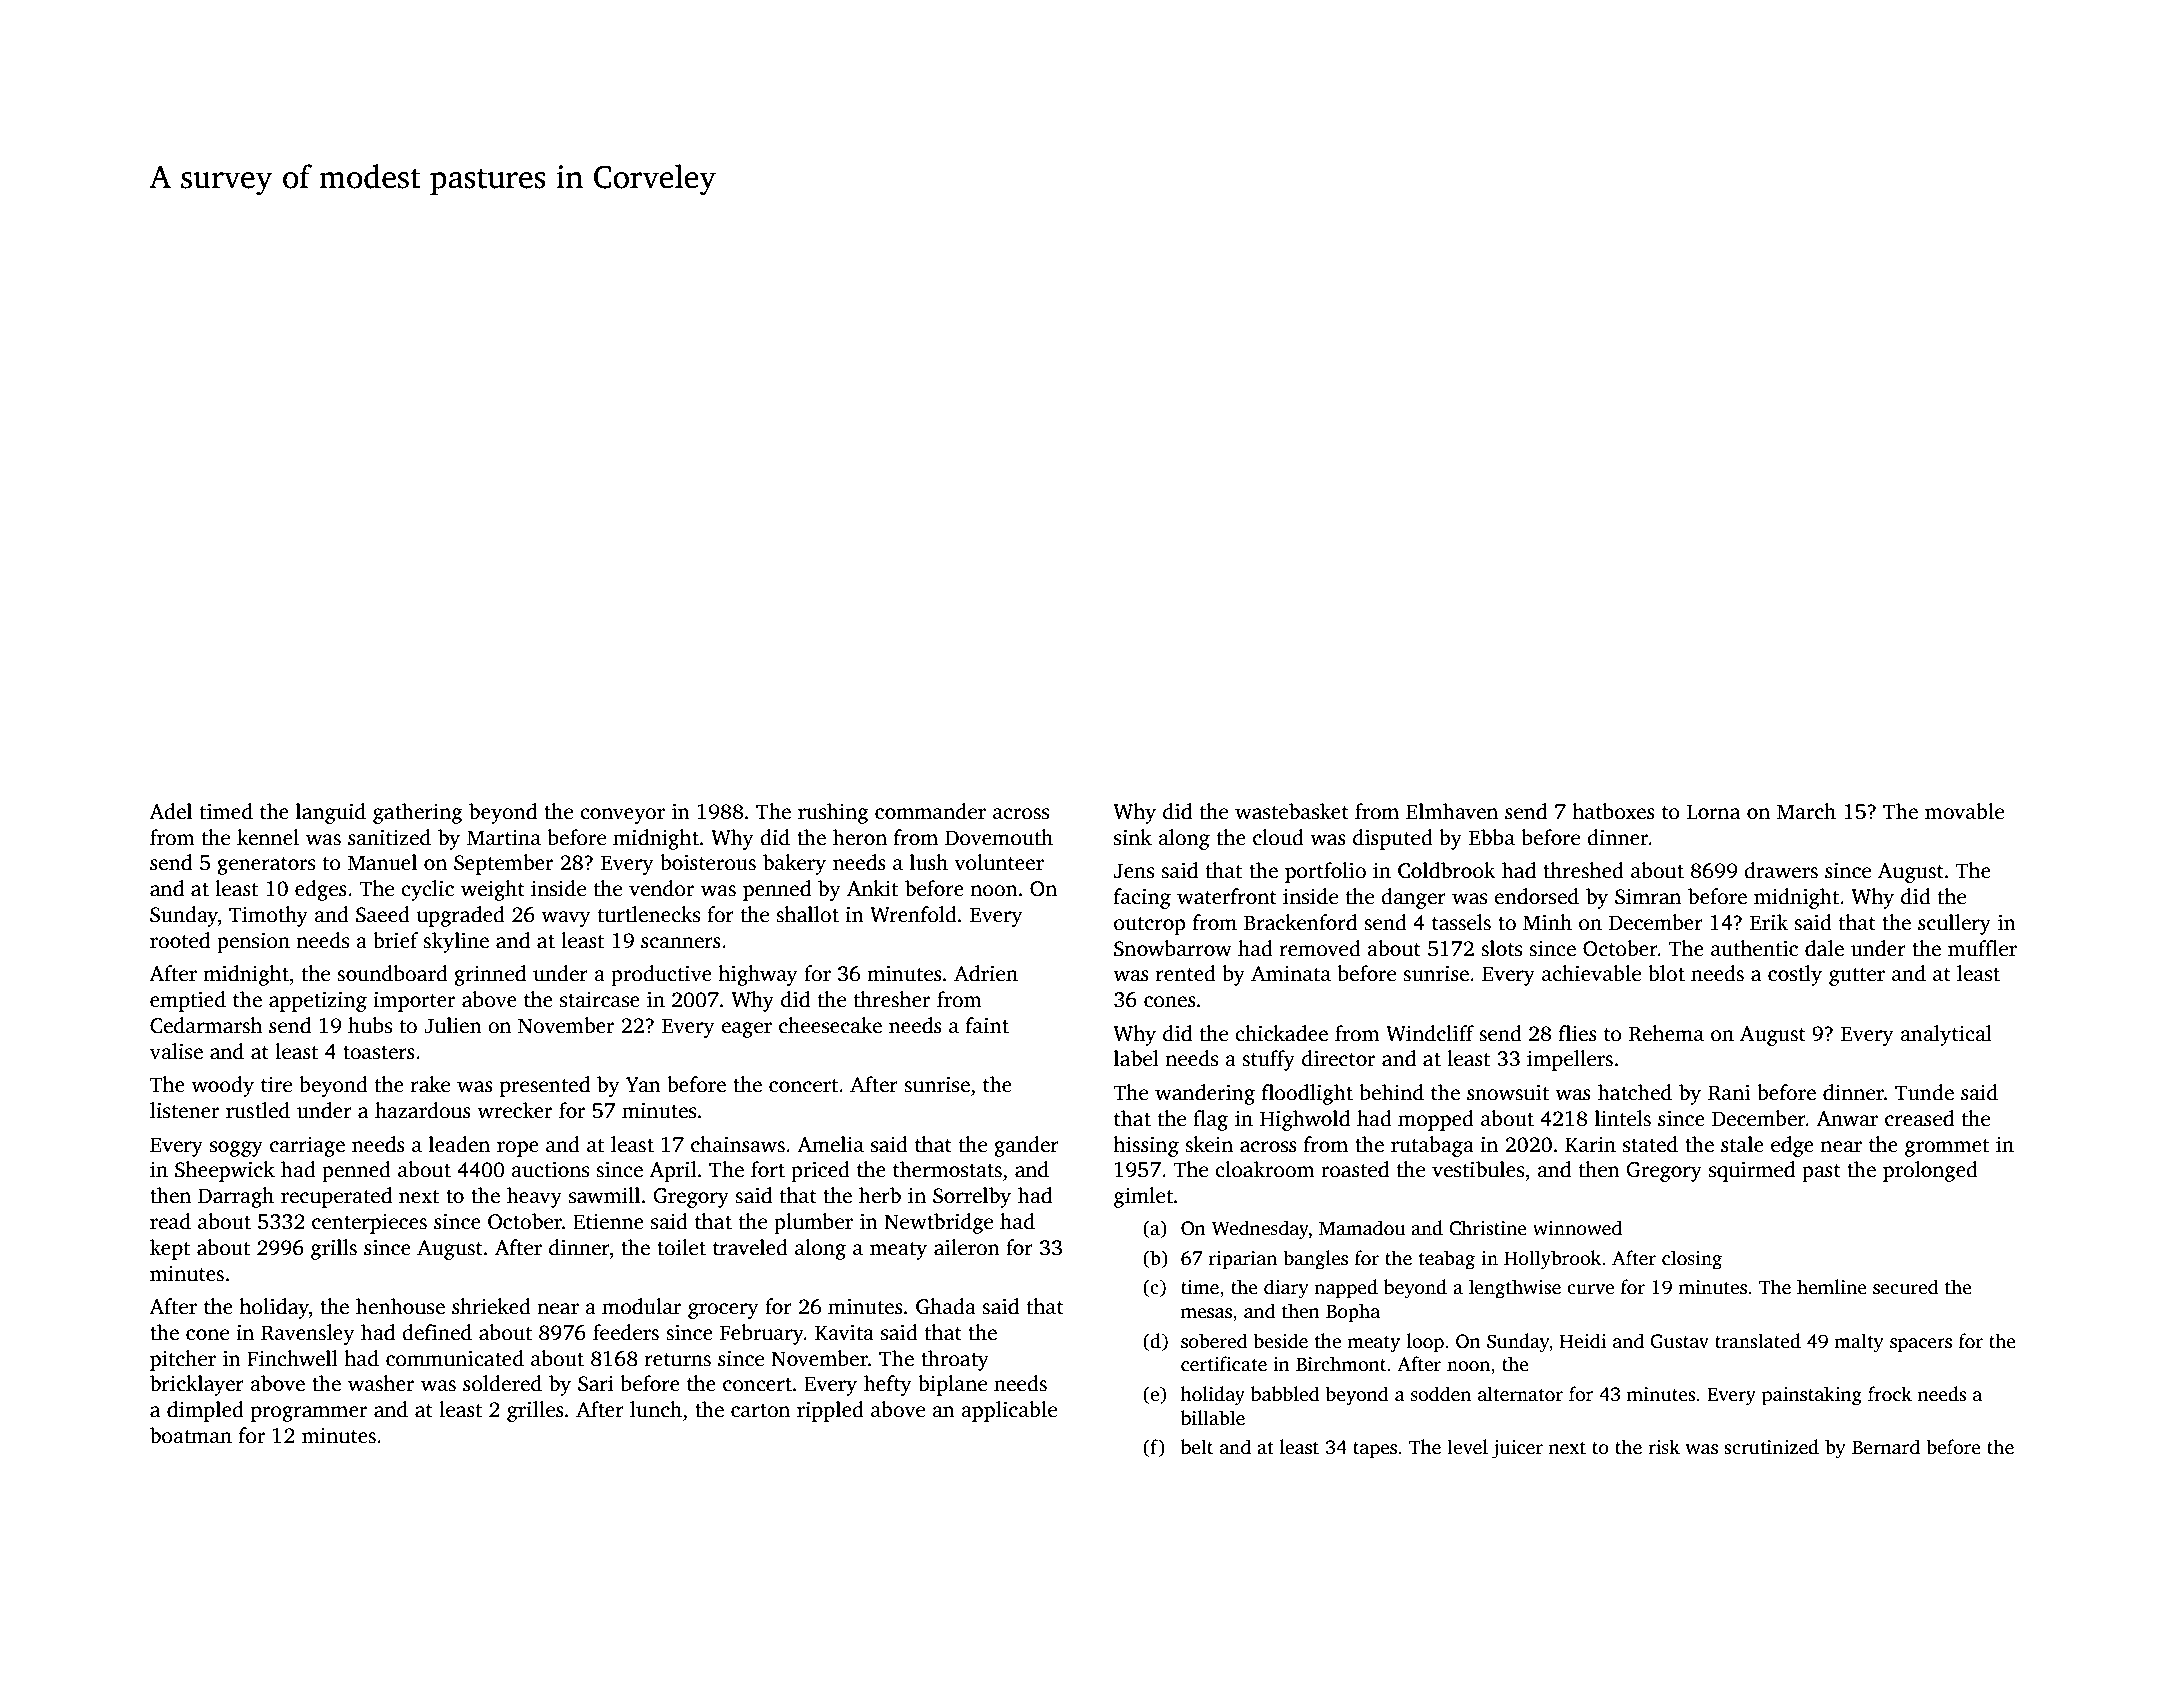  What do you see at coordinates (1355, 1169) in the screenshot?
I see `roasted` at bounding box center [1355, 1169].
